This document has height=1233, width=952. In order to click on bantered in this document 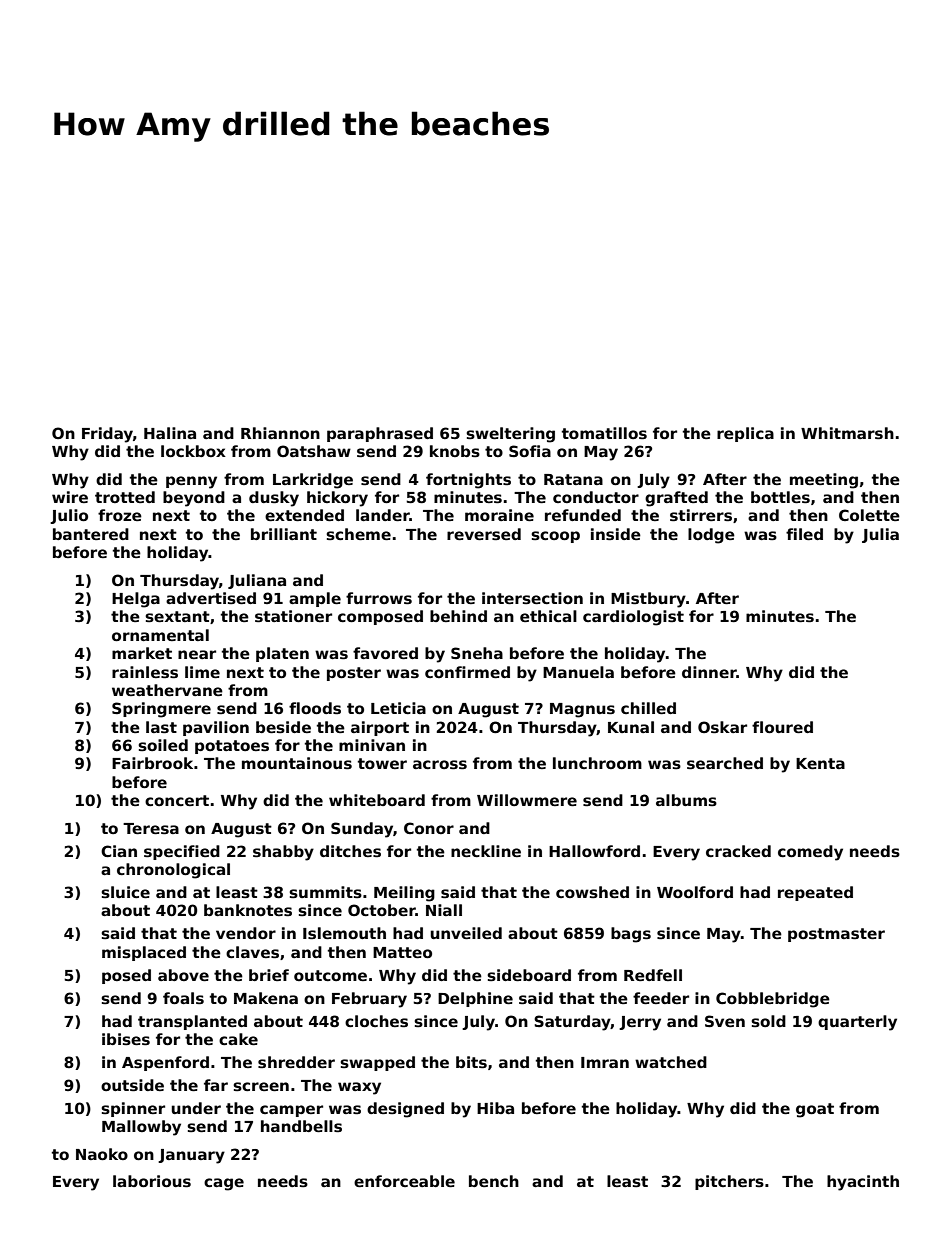, I will do `click(91, 534)`.
